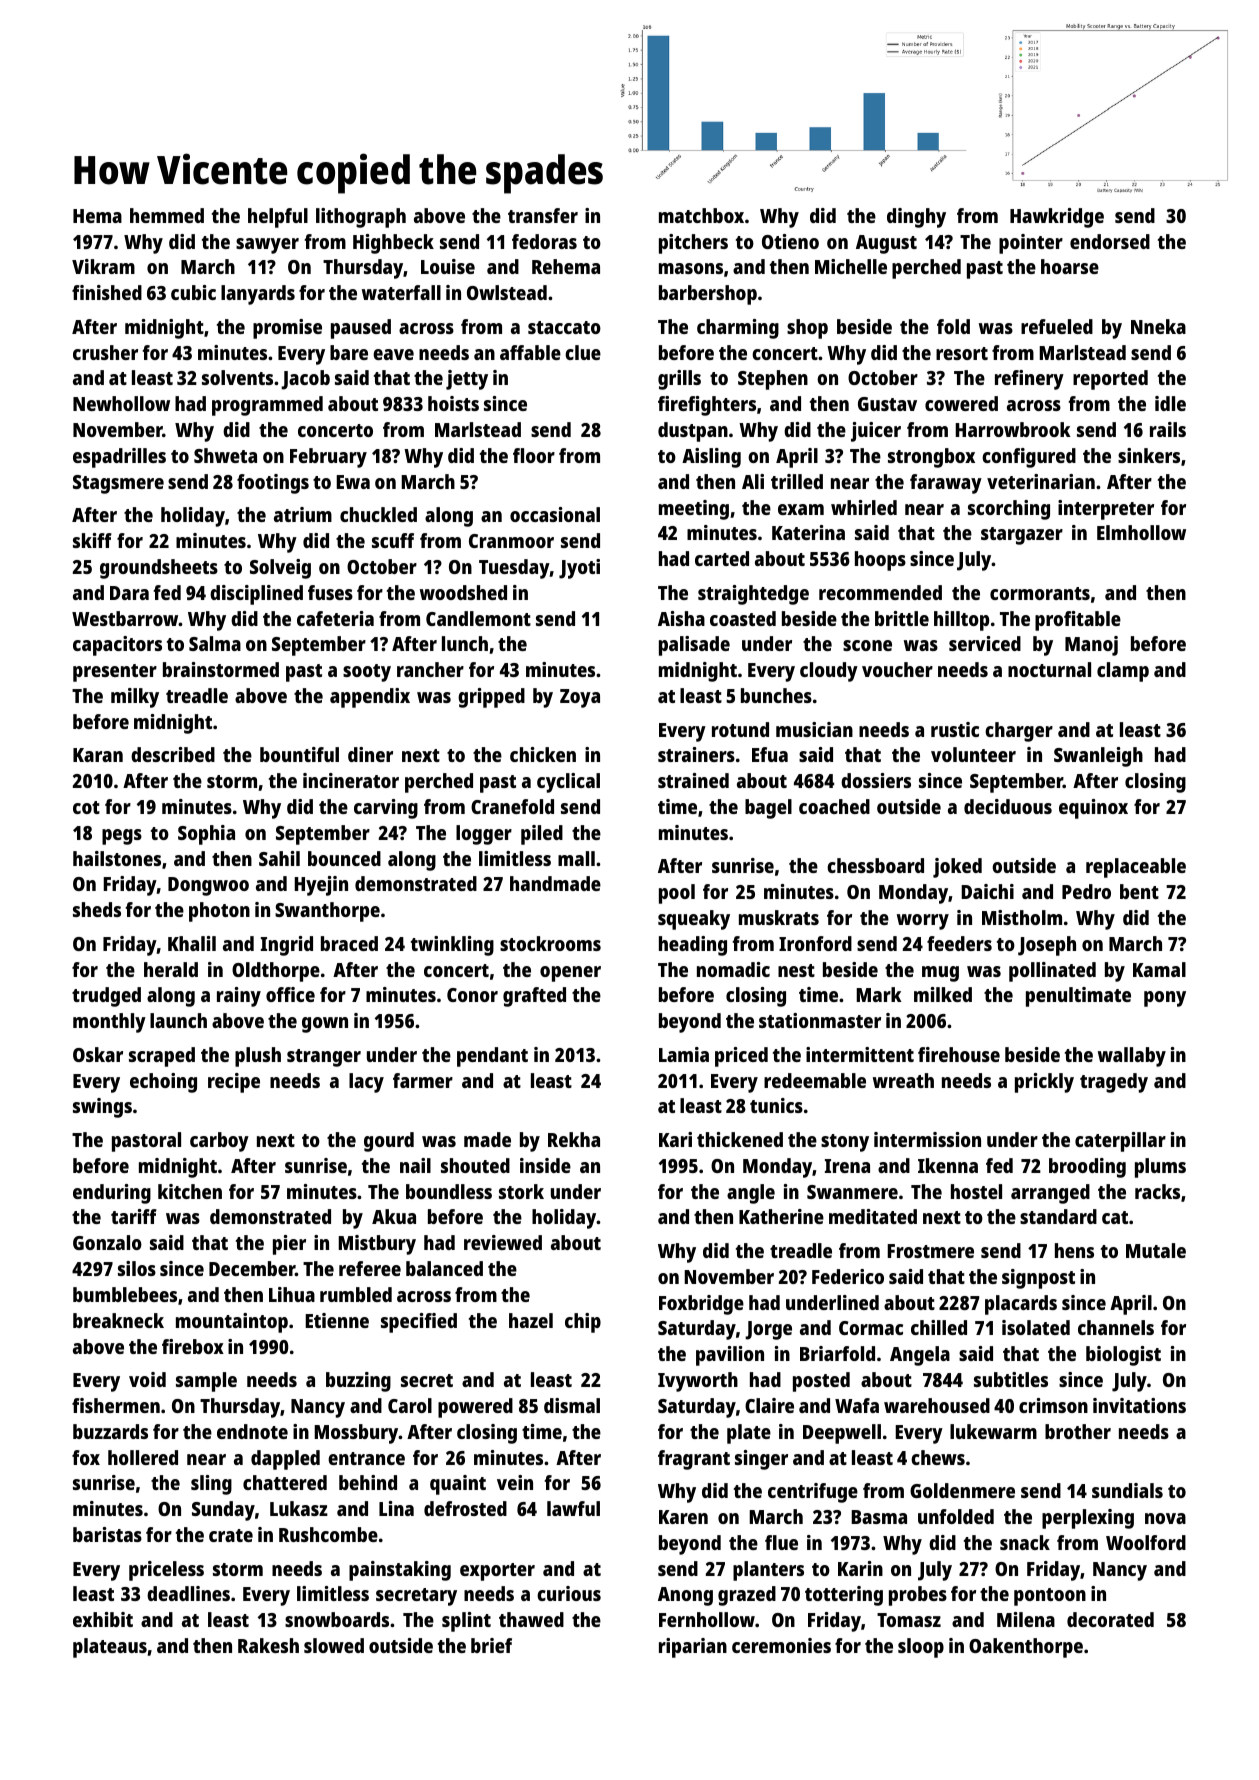 Image resolution: width=1259 pixels, height=1780 pixels. What do you see at coordinates (116, 1405) in the screenshot?
I see `fishermen` at bounding box center [116, 1405].
